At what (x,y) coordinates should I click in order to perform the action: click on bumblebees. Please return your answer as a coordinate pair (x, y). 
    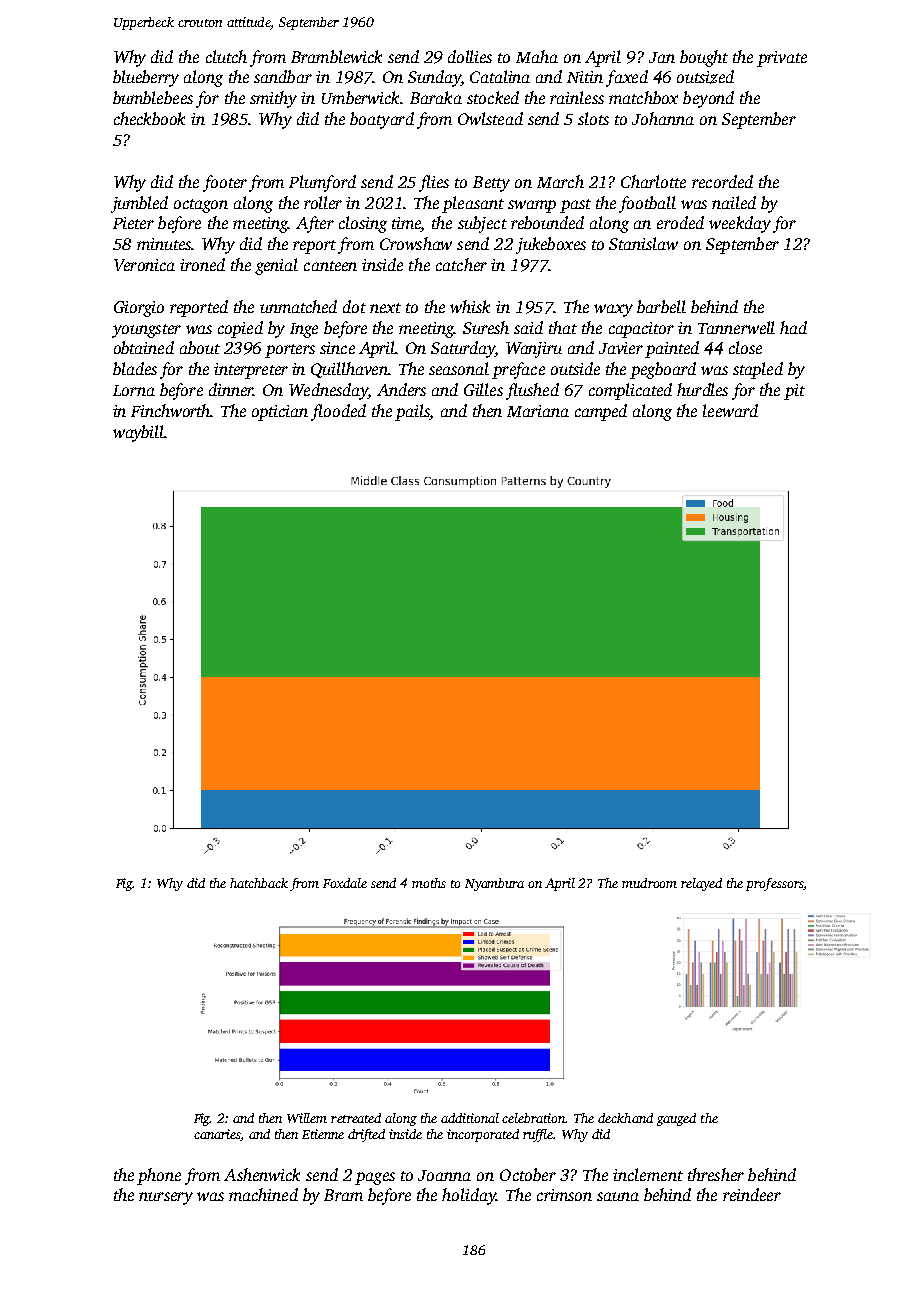
    Looking at the image, I should click on (153, 97).
